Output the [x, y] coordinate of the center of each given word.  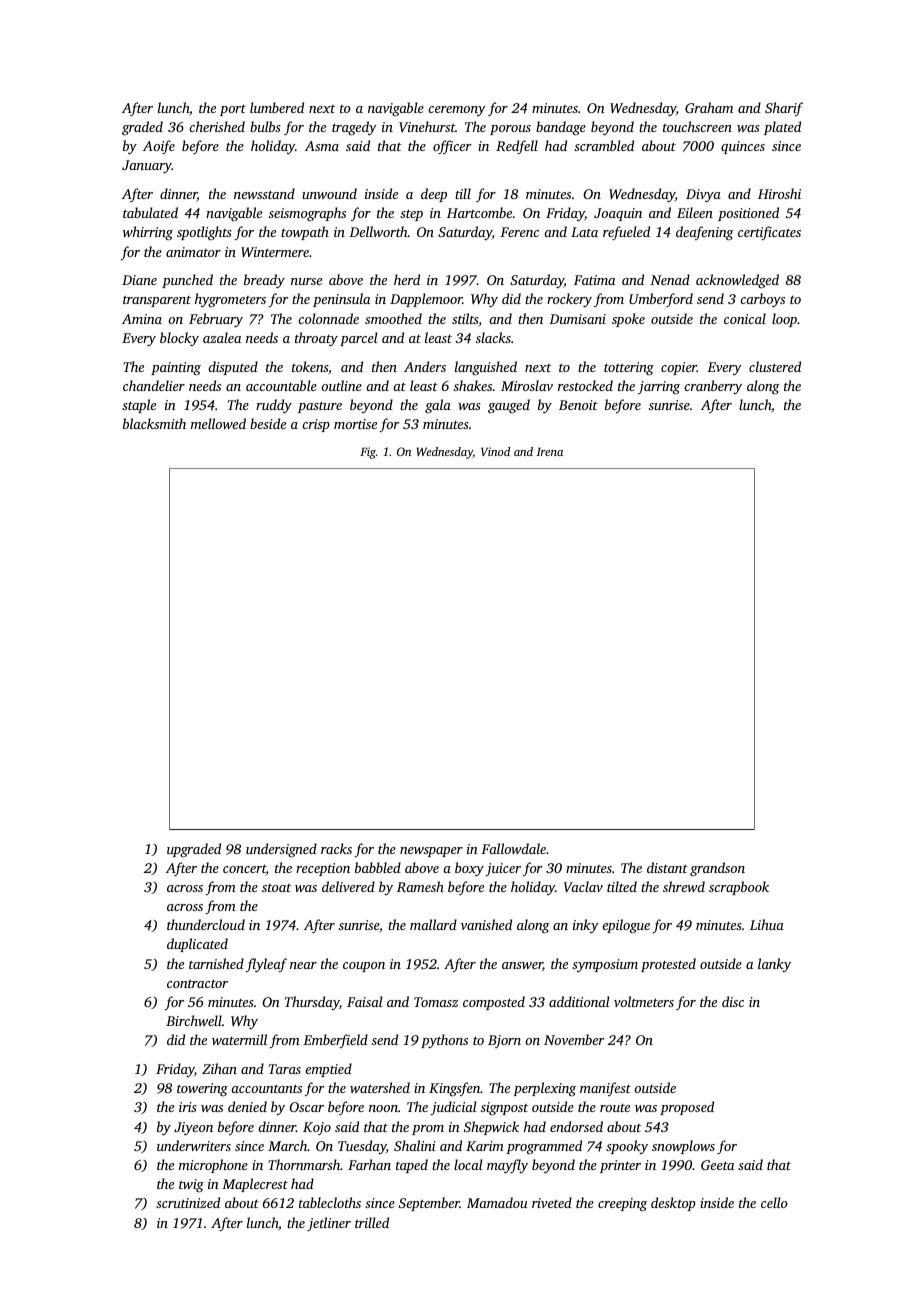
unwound [329, 193]
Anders [425, 366]
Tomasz [436, 1002]
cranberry [713, 387]
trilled [372, 1222]
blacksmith [154, 423]
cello [774, 1202]
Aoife [159, 147]
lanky [774, 965]
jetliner [329, 1224]
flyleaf [266, 965]
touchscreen [697, 126]
